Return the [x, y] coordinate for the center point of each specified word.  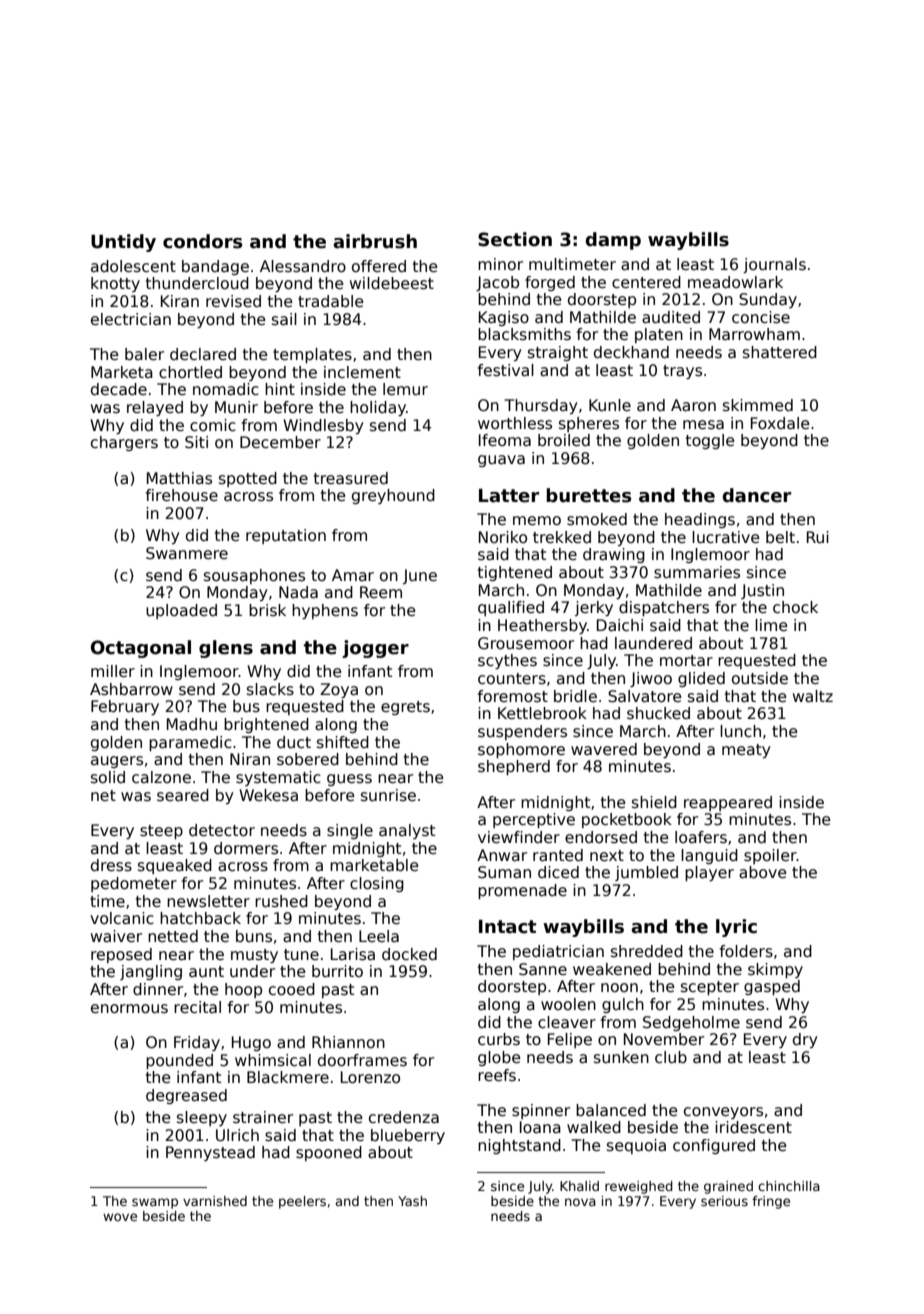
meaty [746, 751]
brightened [266, 725]
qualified [511, 608]
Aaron [693, 405]
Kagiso [504, 318]
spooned [329, 1153]
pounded [179, 1061]
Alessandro [303, 266]
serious [724, 1201]
